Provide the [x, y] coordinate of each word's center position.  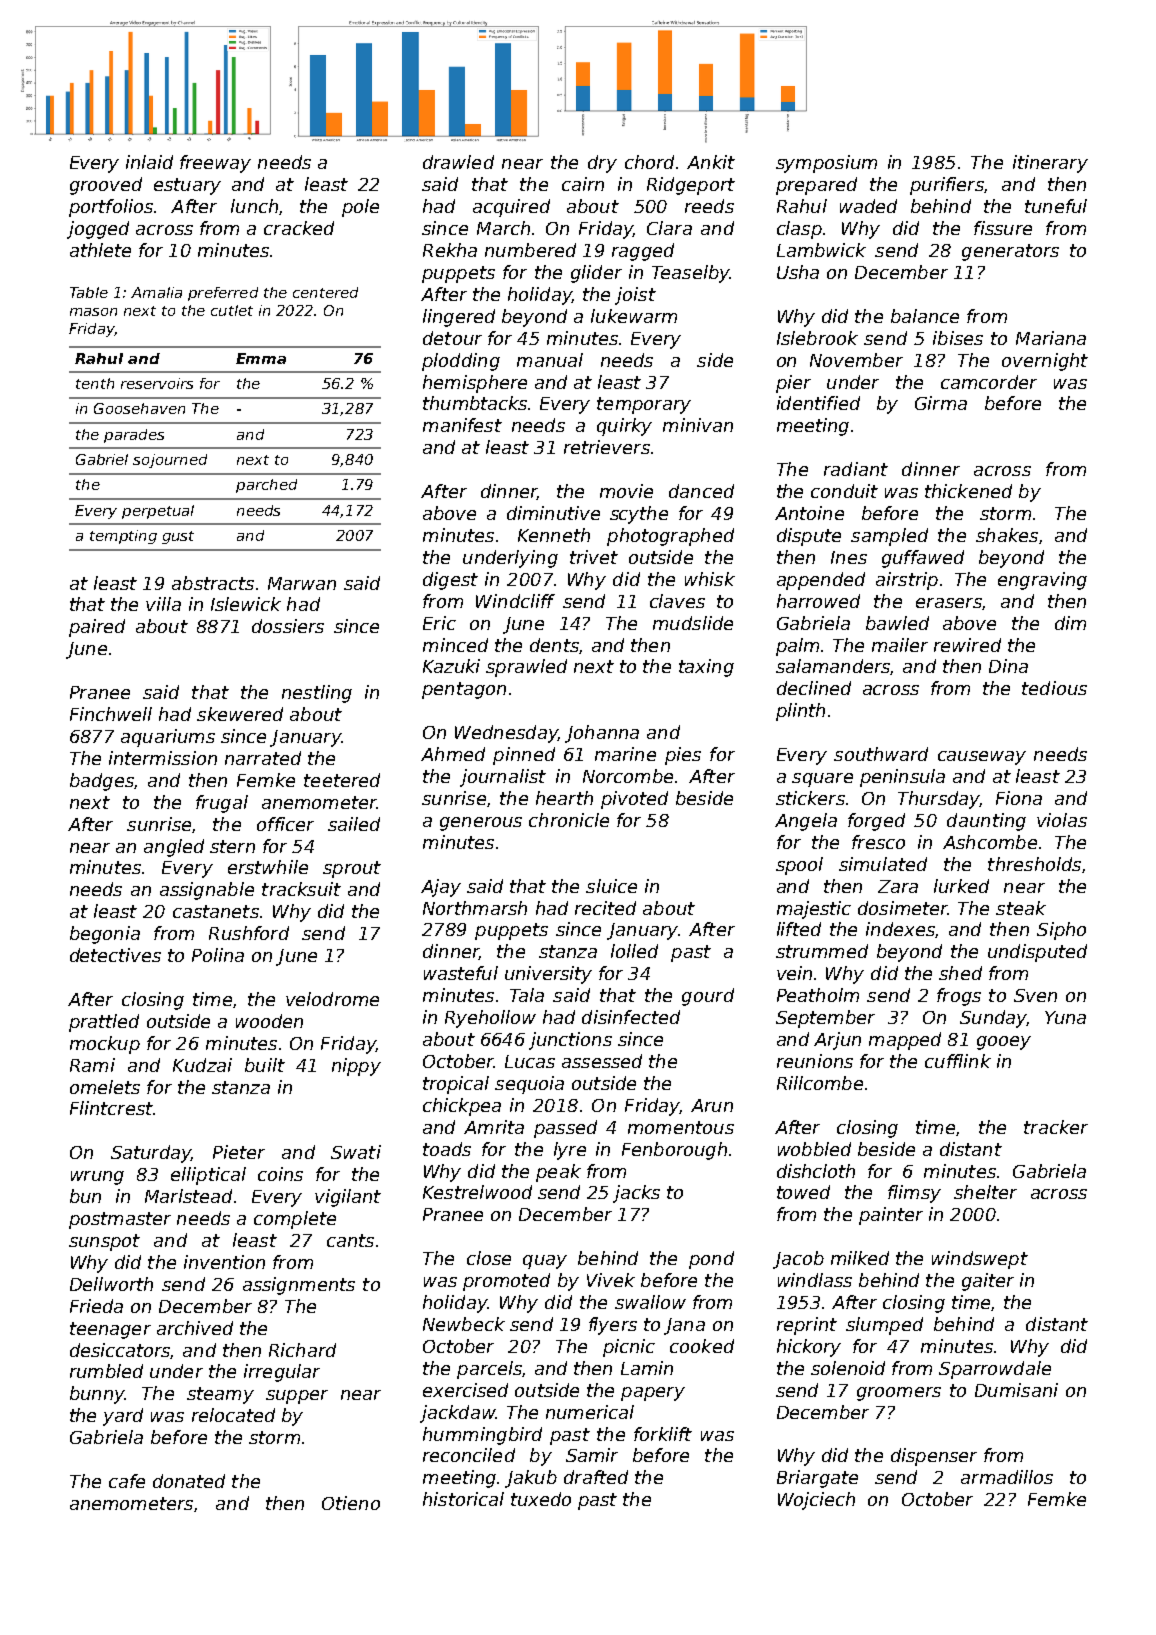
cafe [127, 1481]
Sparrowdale [995, 1370]
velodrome [332, 999]
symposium [826, 164]
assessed [602, 1061]
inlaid [149, 162]
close [489, 1258]
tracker [1056, 1127]
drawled [458, 162]
